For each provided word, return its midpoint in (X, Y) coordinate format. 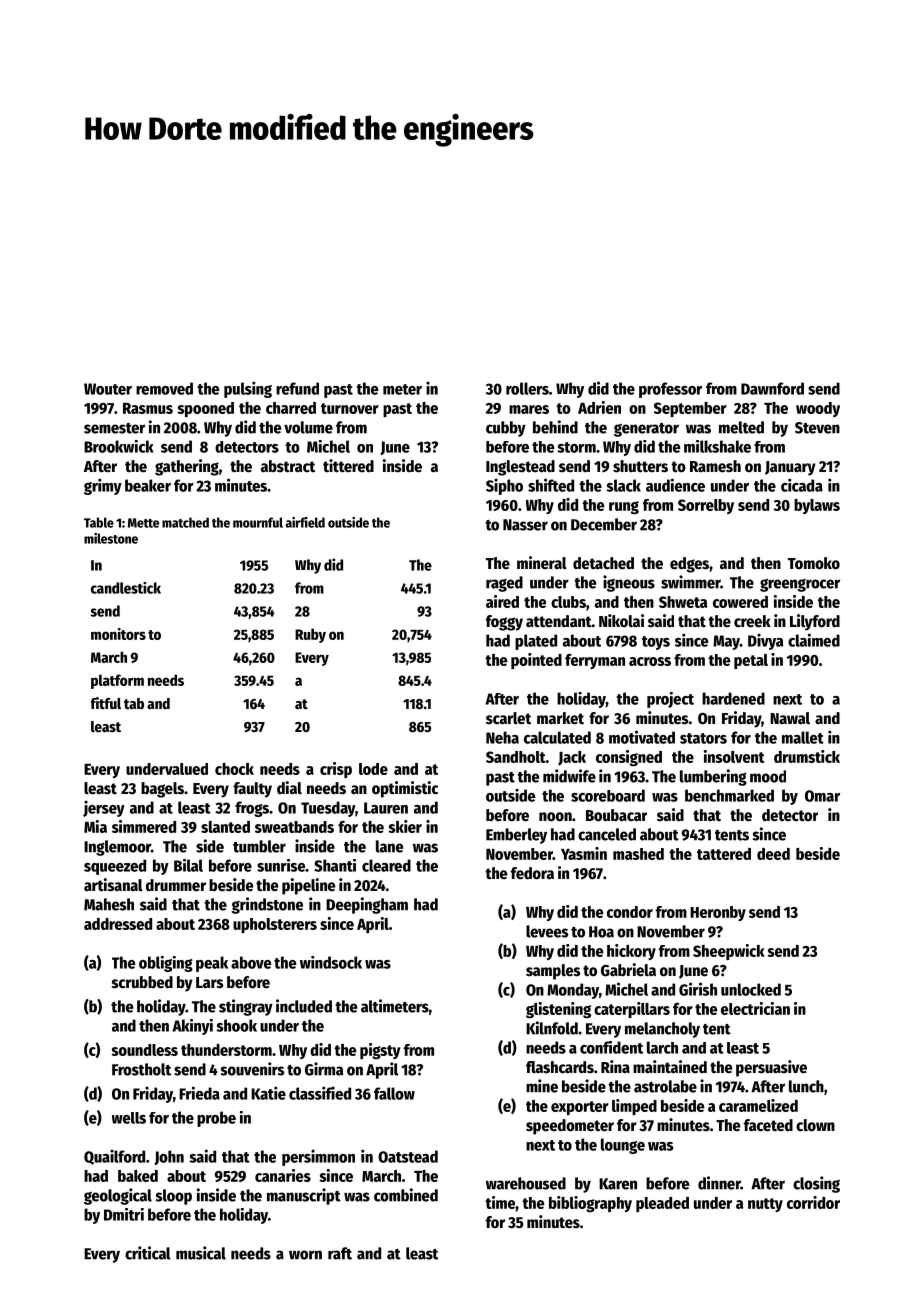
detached (603, 563)
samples (553, 972)
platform (117, 681)
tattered (724, 854)
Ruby (310, 635)
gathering (187, 467)
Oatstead (408, 1156)
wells (129, 1118)
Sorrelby (706, 506)
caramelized (758, 1105)
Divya (765, 641)
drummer (176, 885)
